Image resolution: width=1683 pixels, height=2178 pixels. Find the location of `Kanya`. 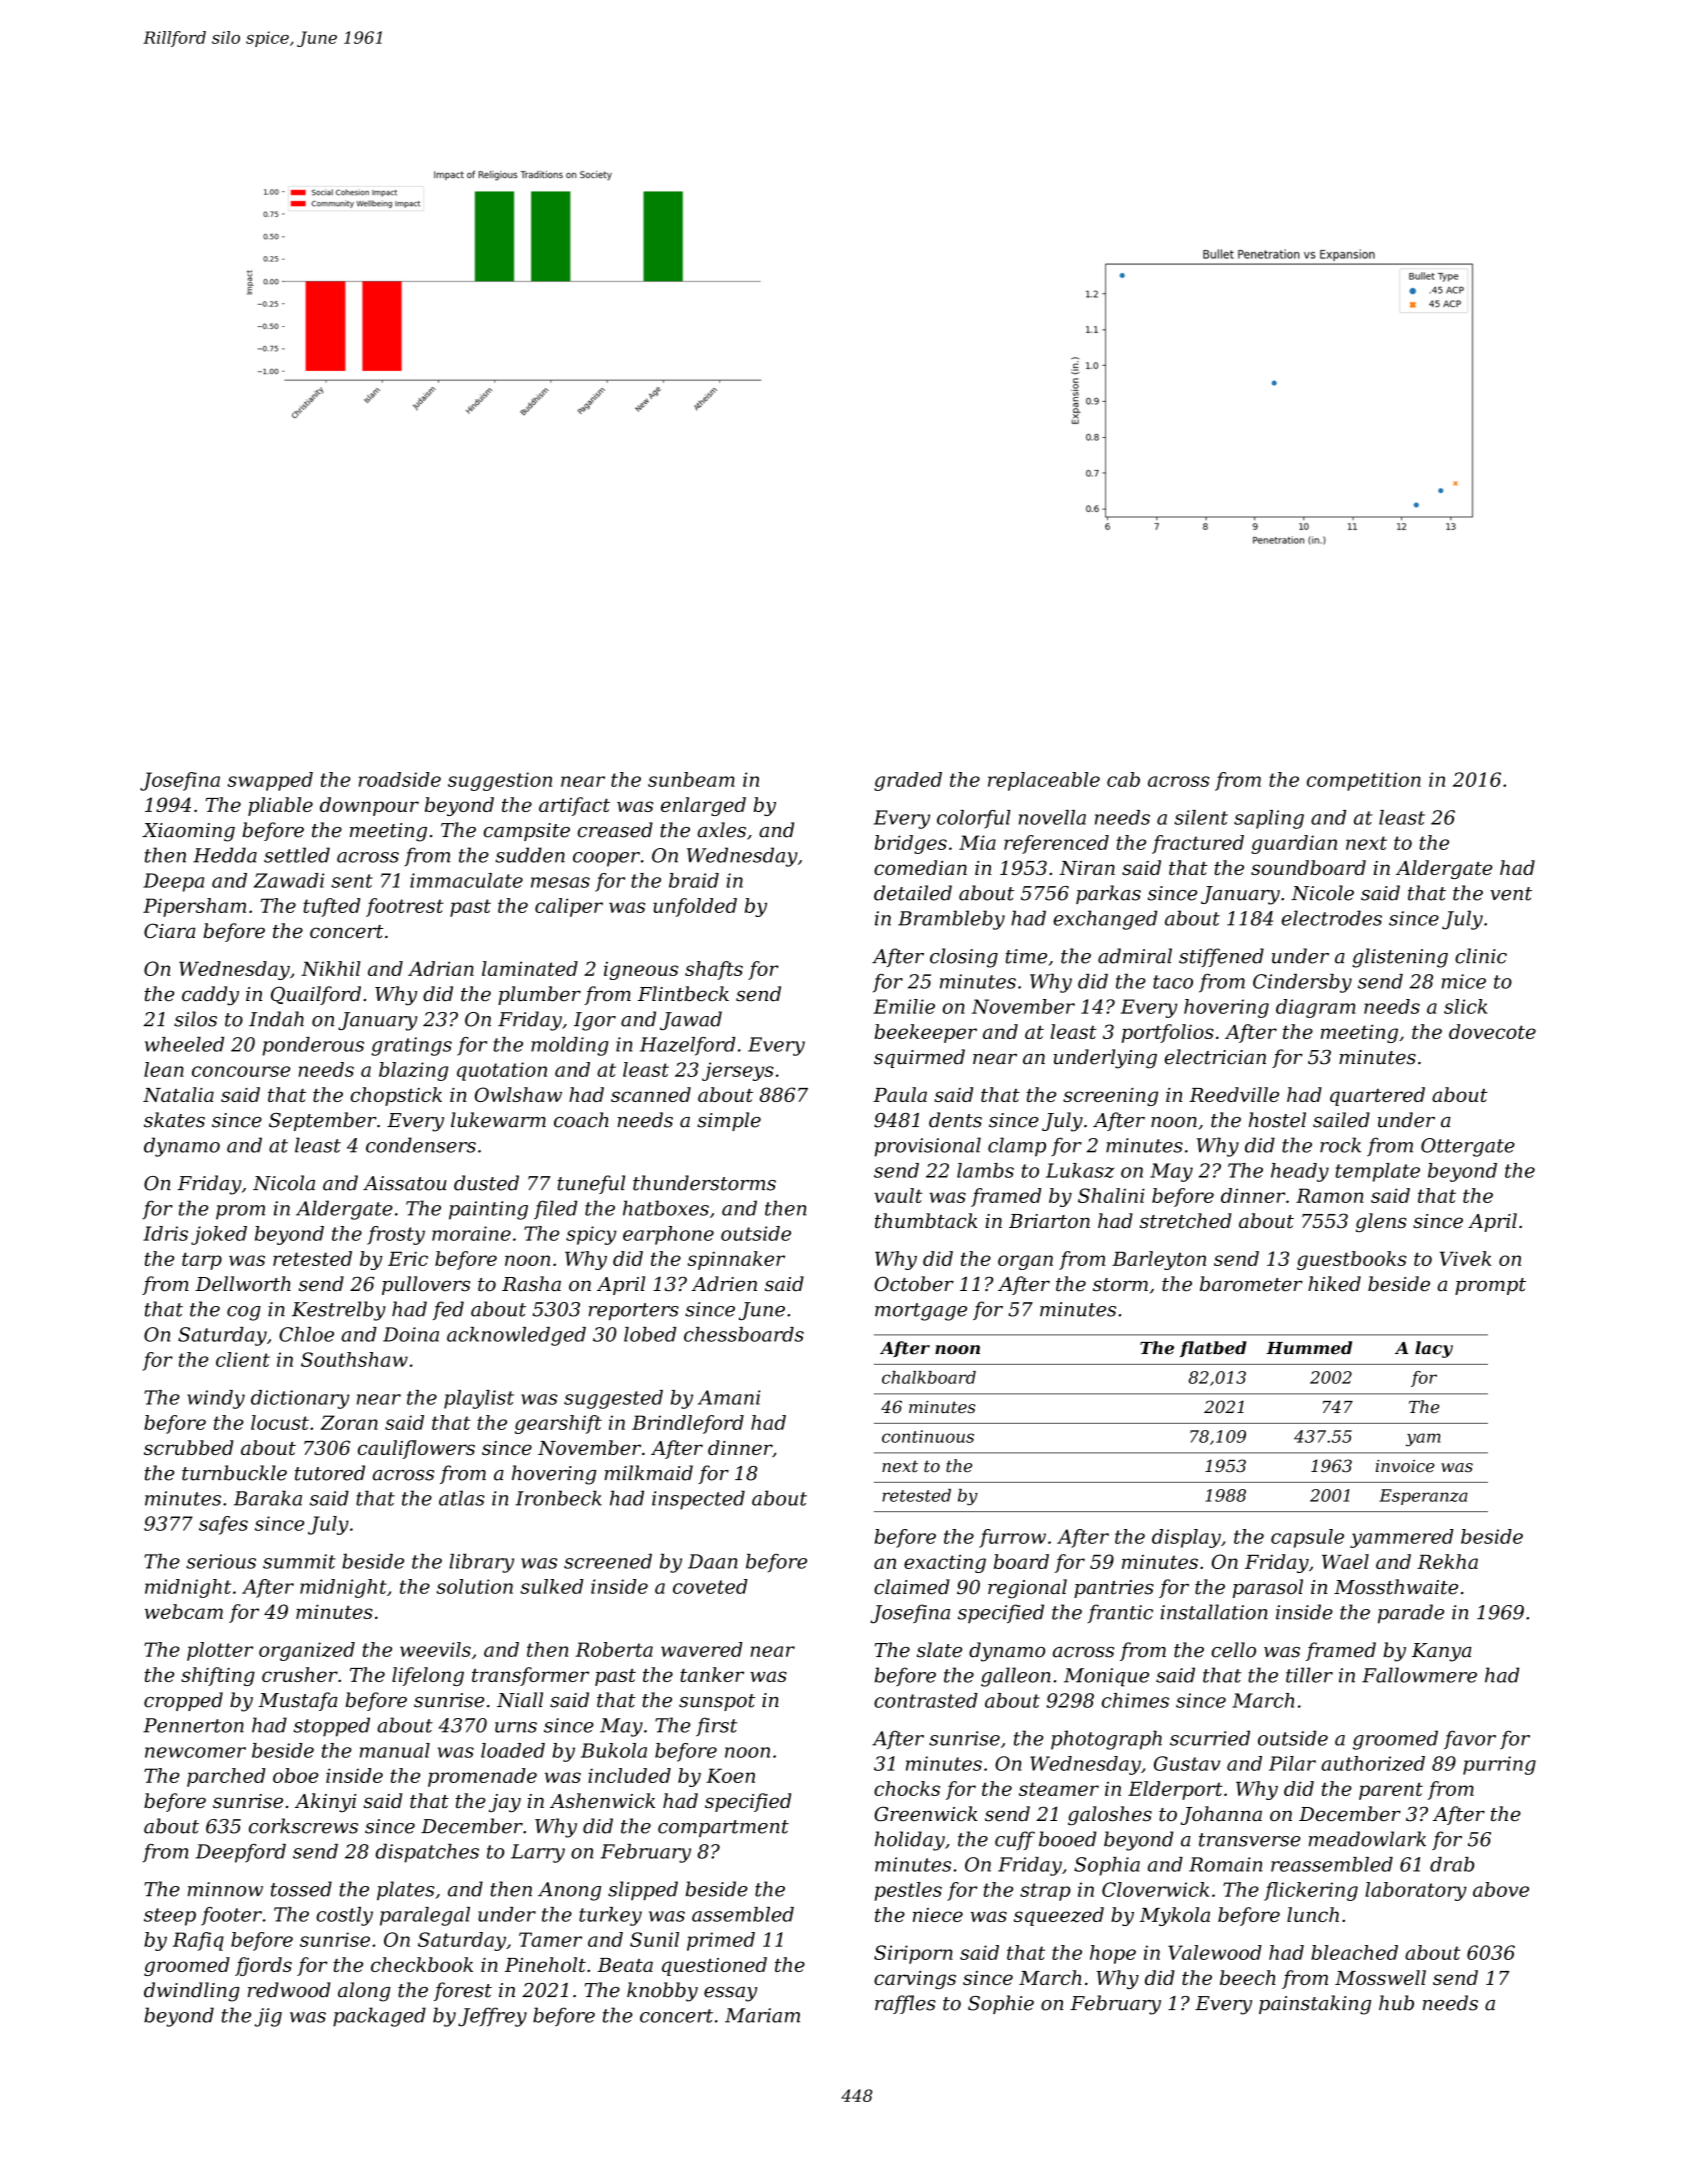

Kanya is located at coordinates (1442, 1652).
